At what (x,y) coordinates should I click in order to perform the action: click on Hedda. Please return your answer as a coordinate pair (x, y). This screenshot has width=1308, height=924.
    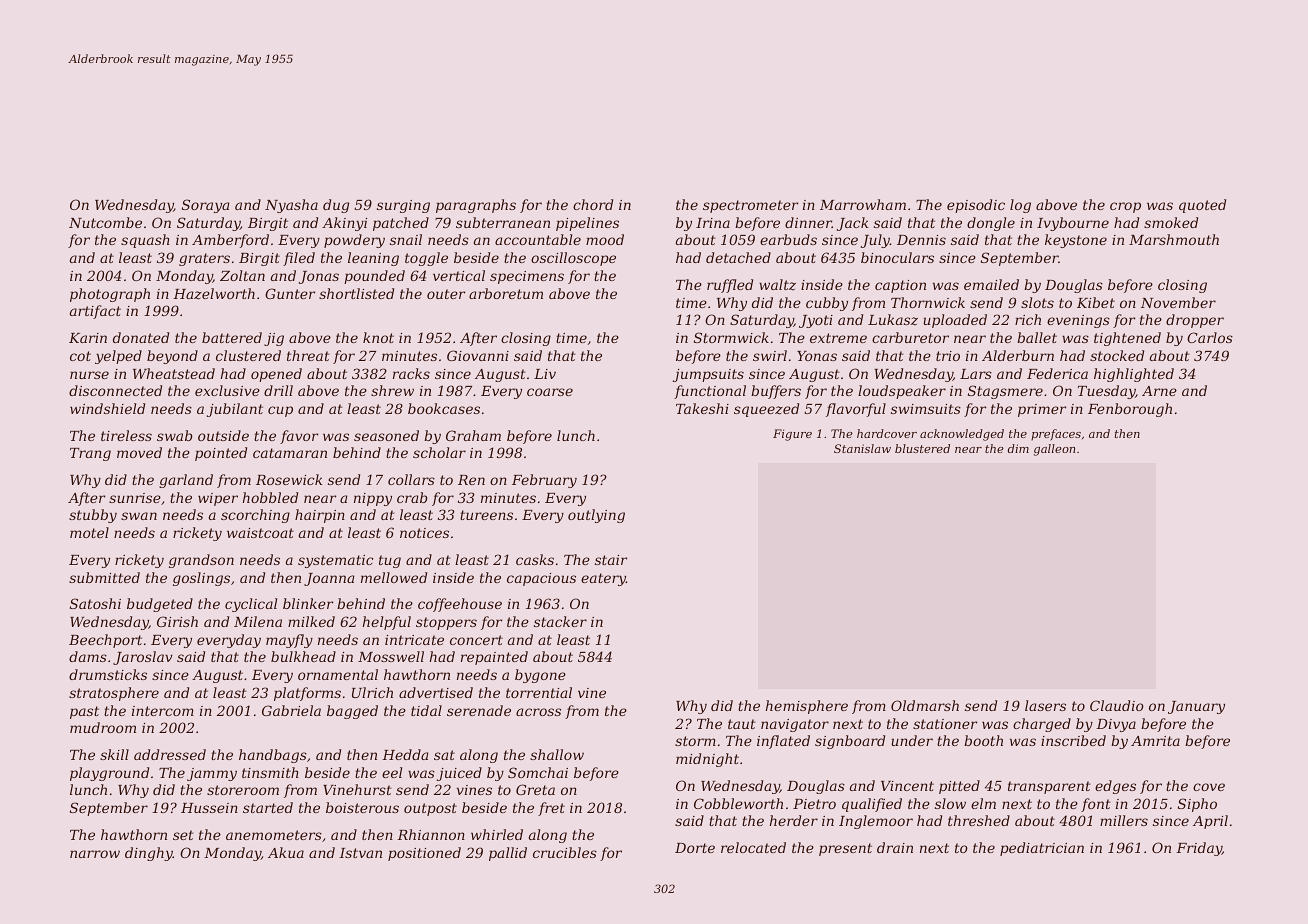
    Looking at the image, I should click on (405, 754).
